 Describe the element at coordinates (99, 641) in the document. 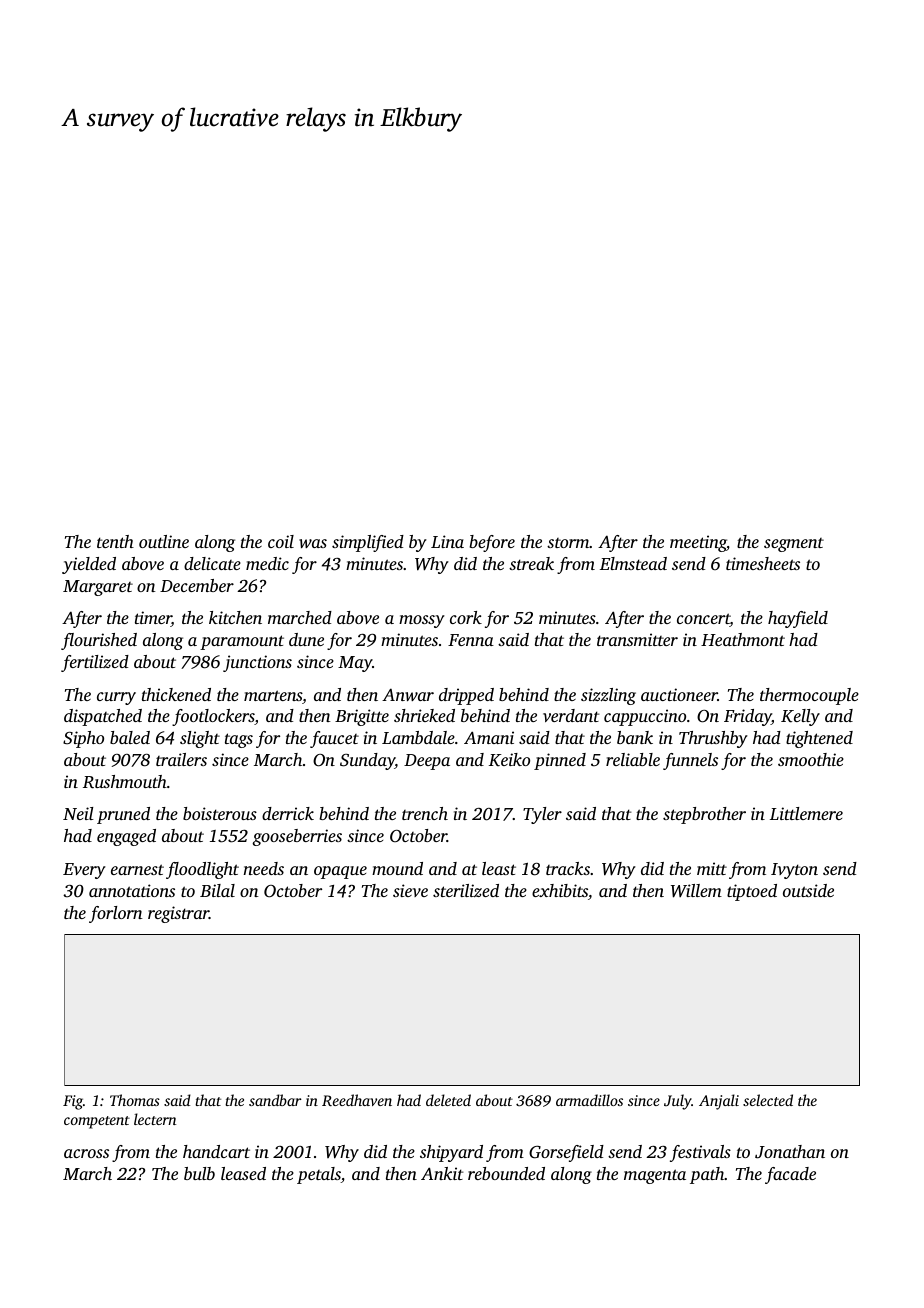

I see `flourished` at that location.
